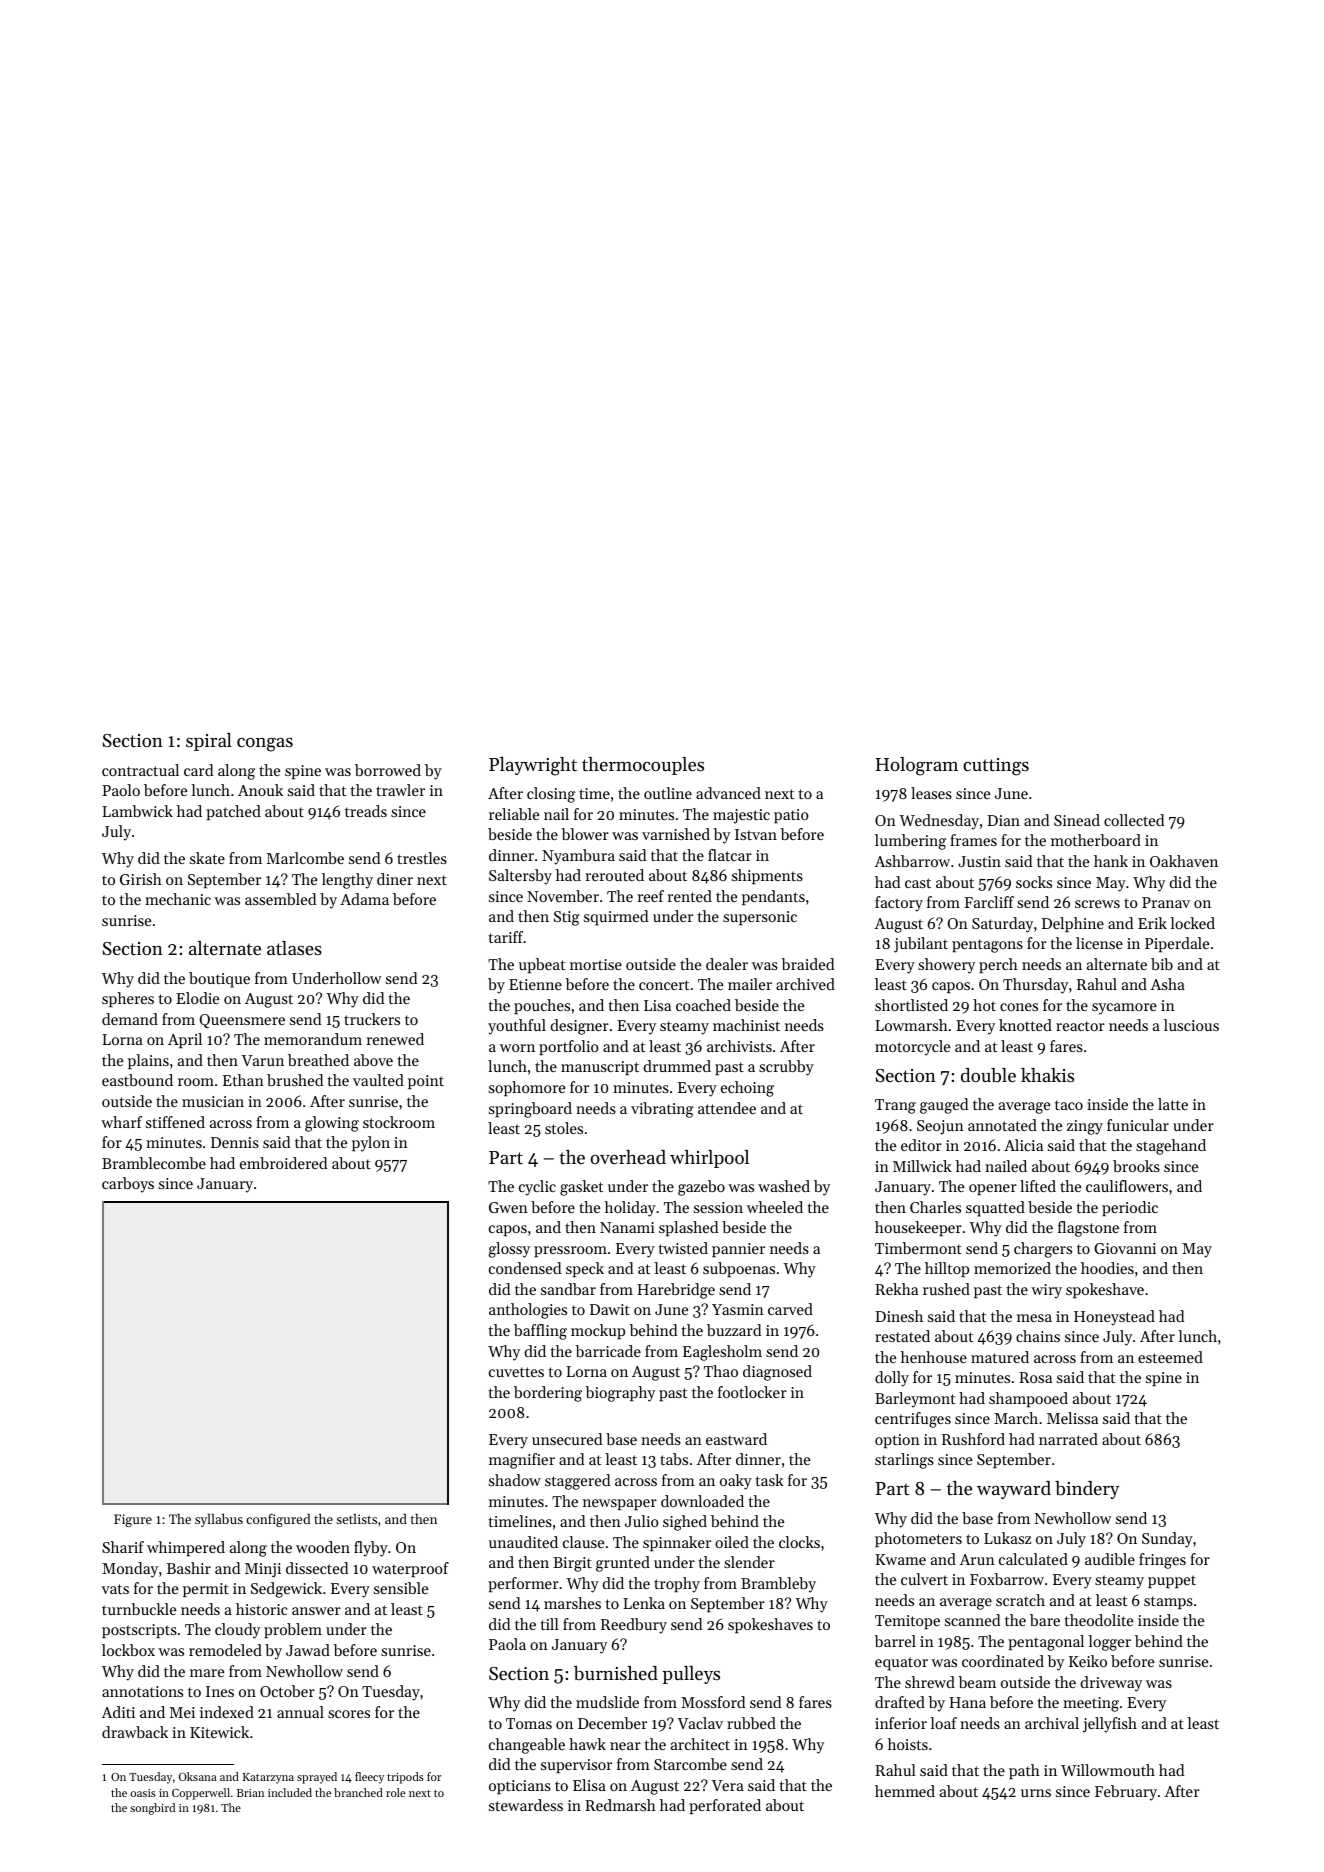  Describe the element at coordinates (1184, 861) in the document. I see `Oakhaven` at that location.
